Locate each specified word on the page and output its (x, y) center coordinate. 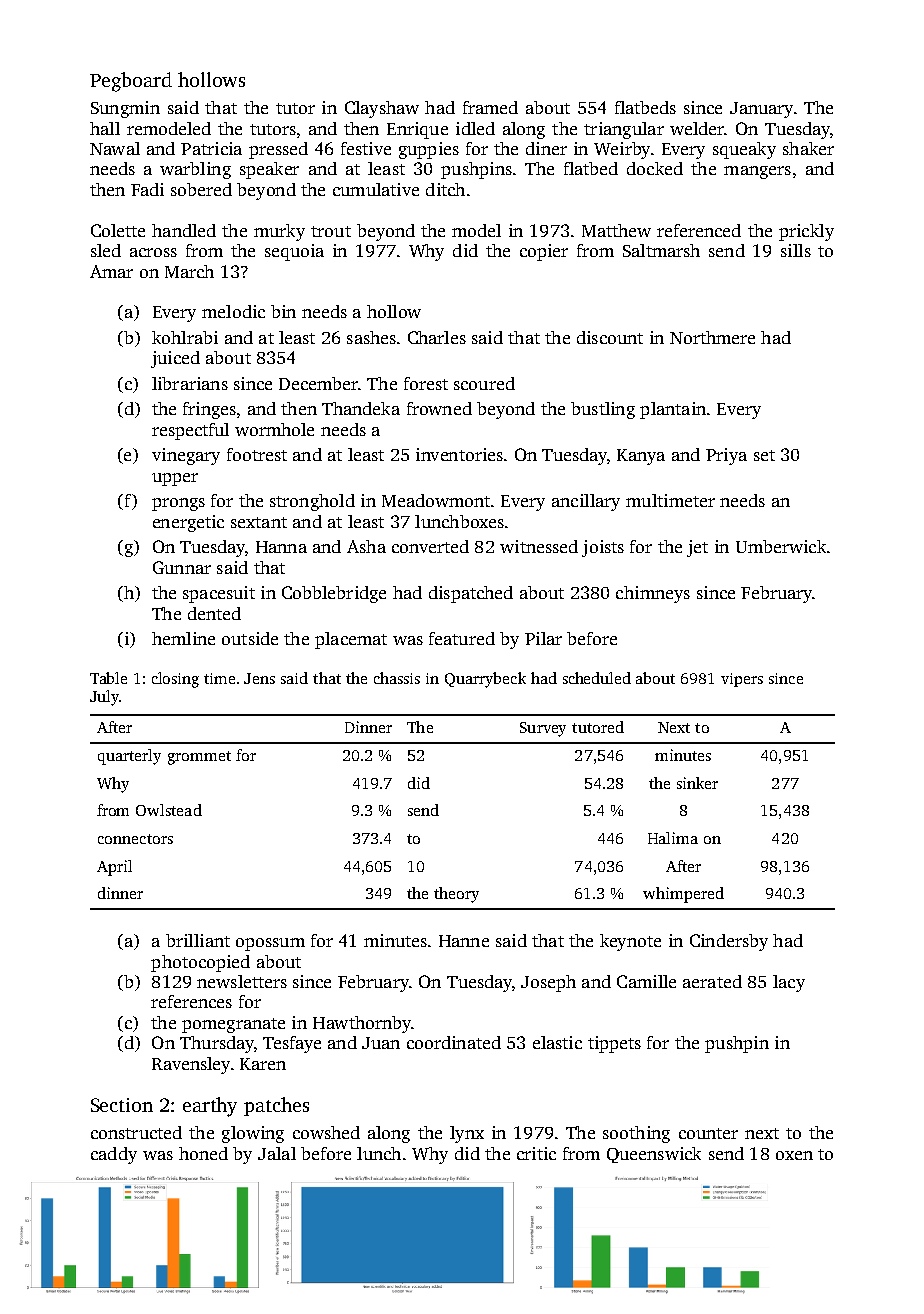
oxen (794, 1155)
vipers (742, 680)
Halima (673, 838)
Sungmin (125, 109)
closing (175, 680)
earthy (210, 1107)
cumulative (376, 189)
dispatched (471, 594)
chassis (397, 678)
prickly (806, 232)
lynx (467, 1134)
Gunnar (182, 567)
